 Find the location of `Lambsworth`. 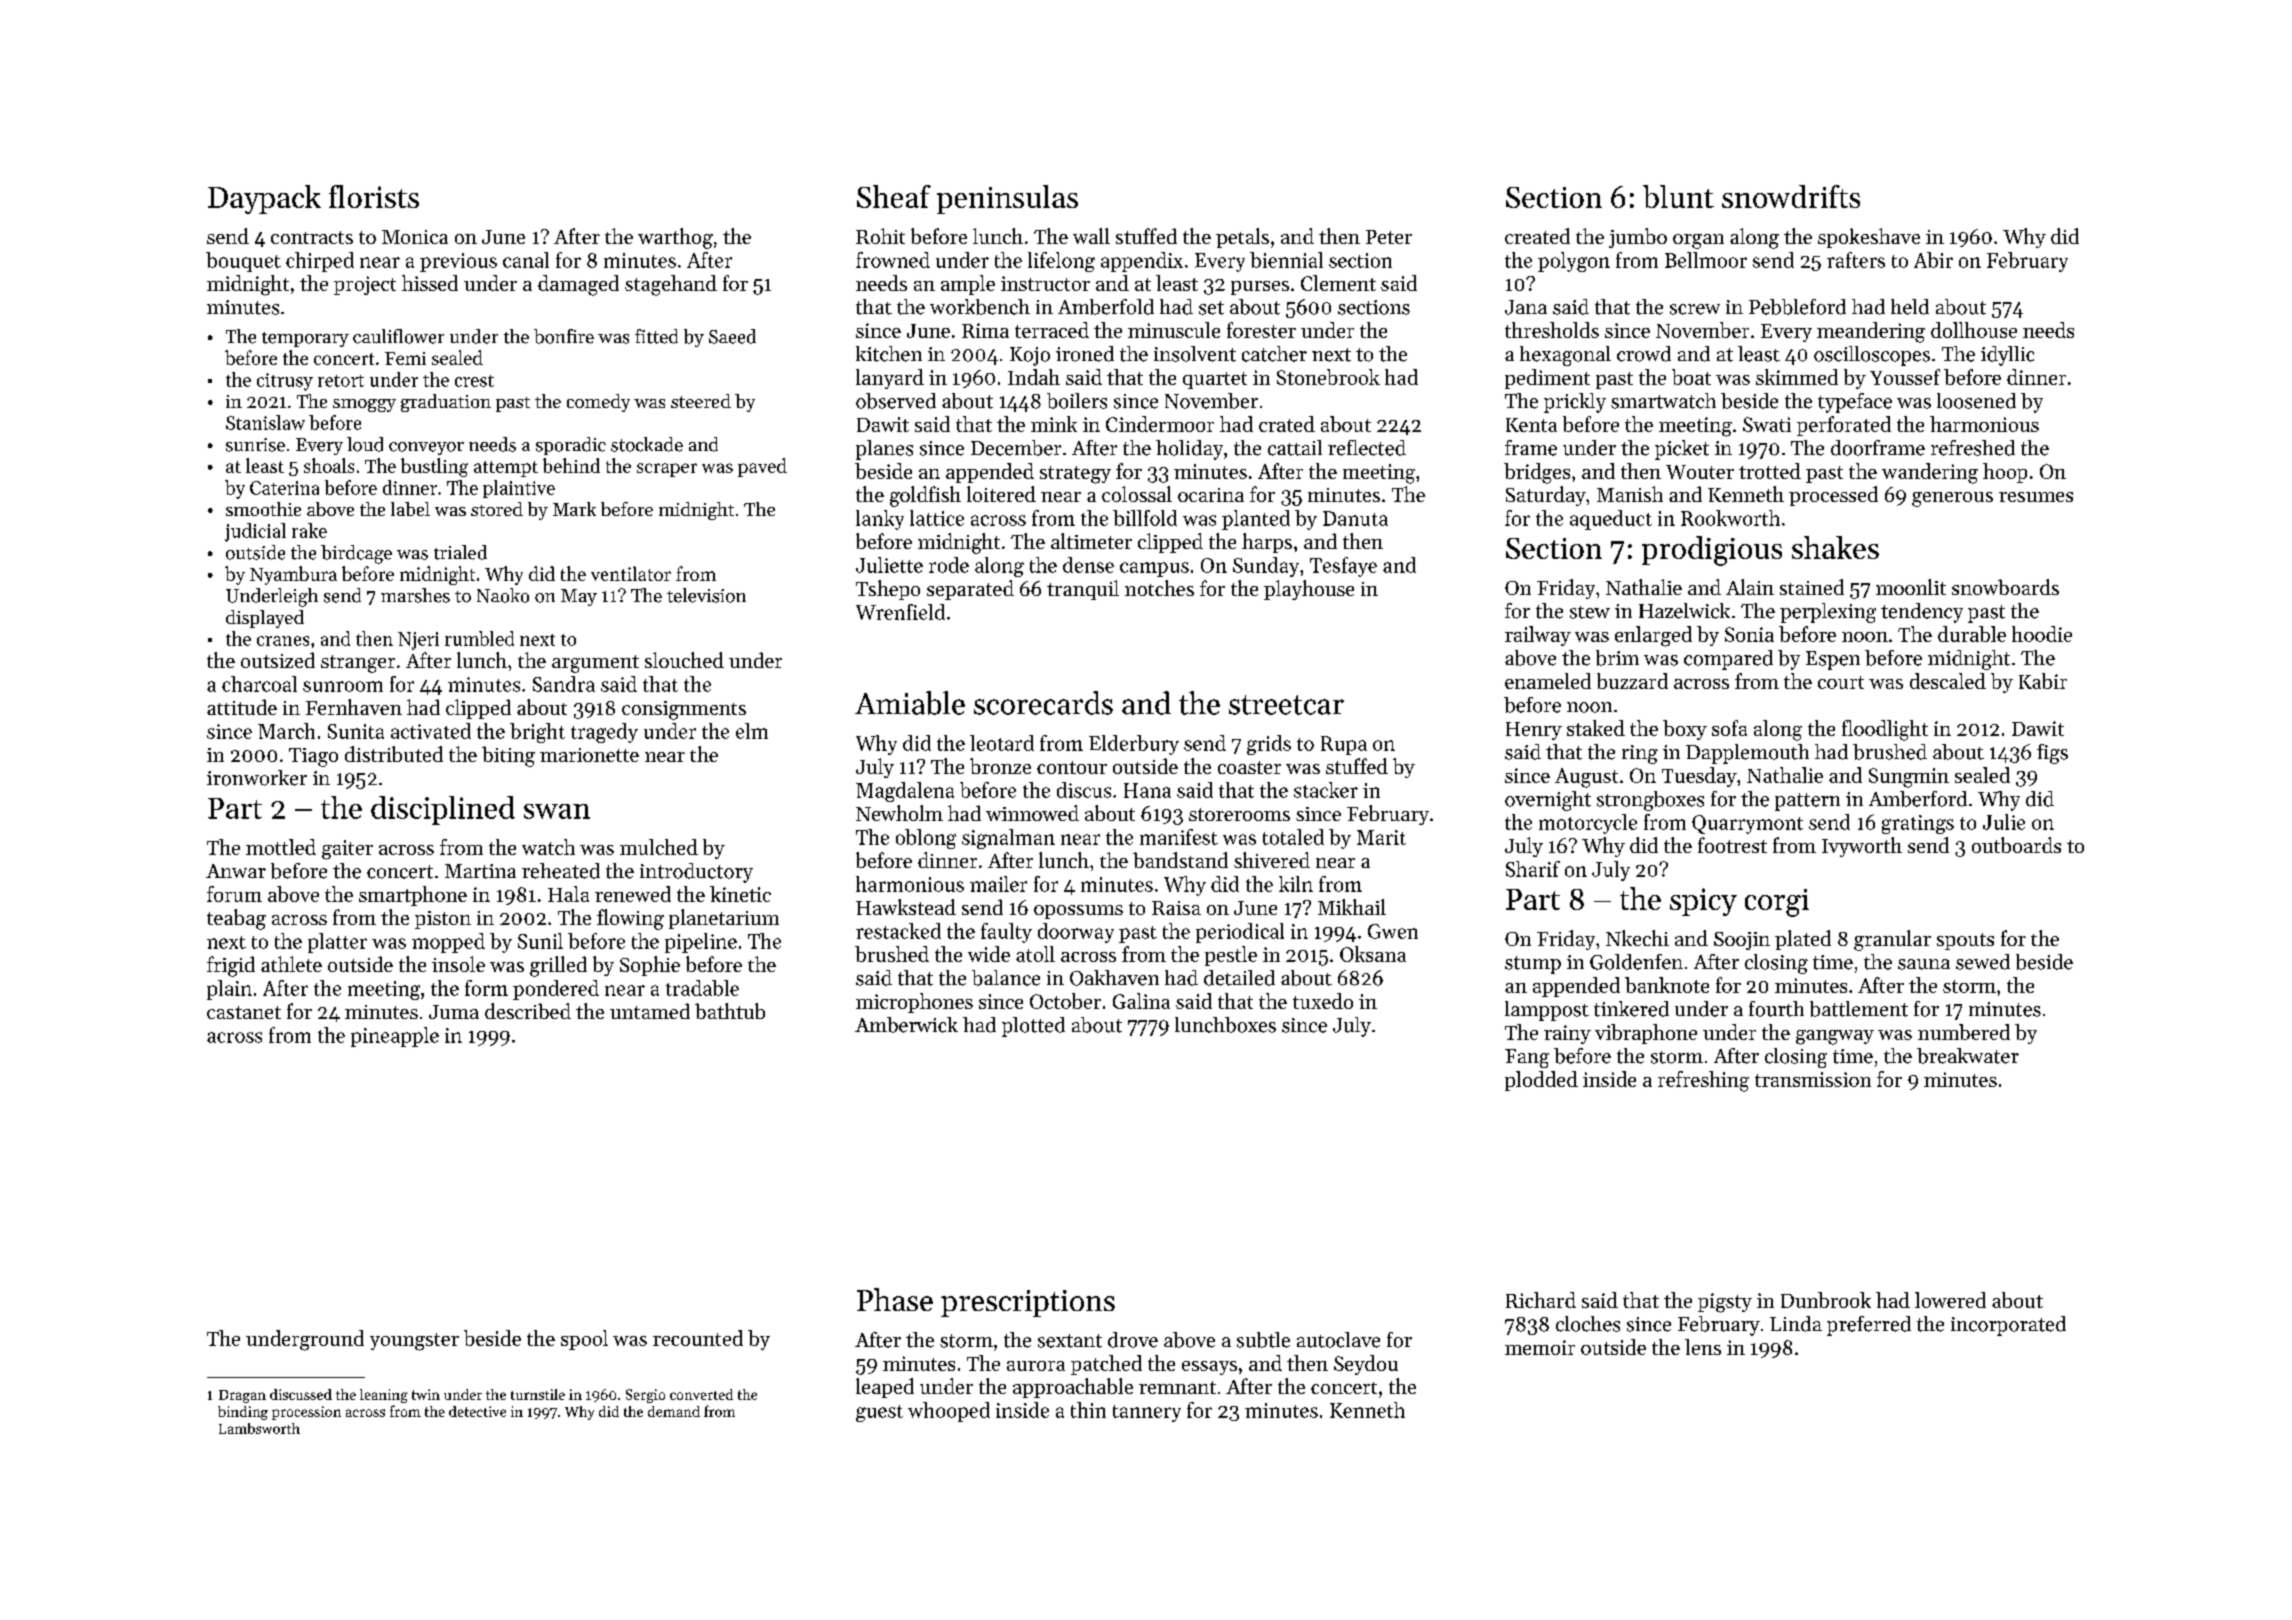

Lambsworth is located at coordinates (259, 1428).
